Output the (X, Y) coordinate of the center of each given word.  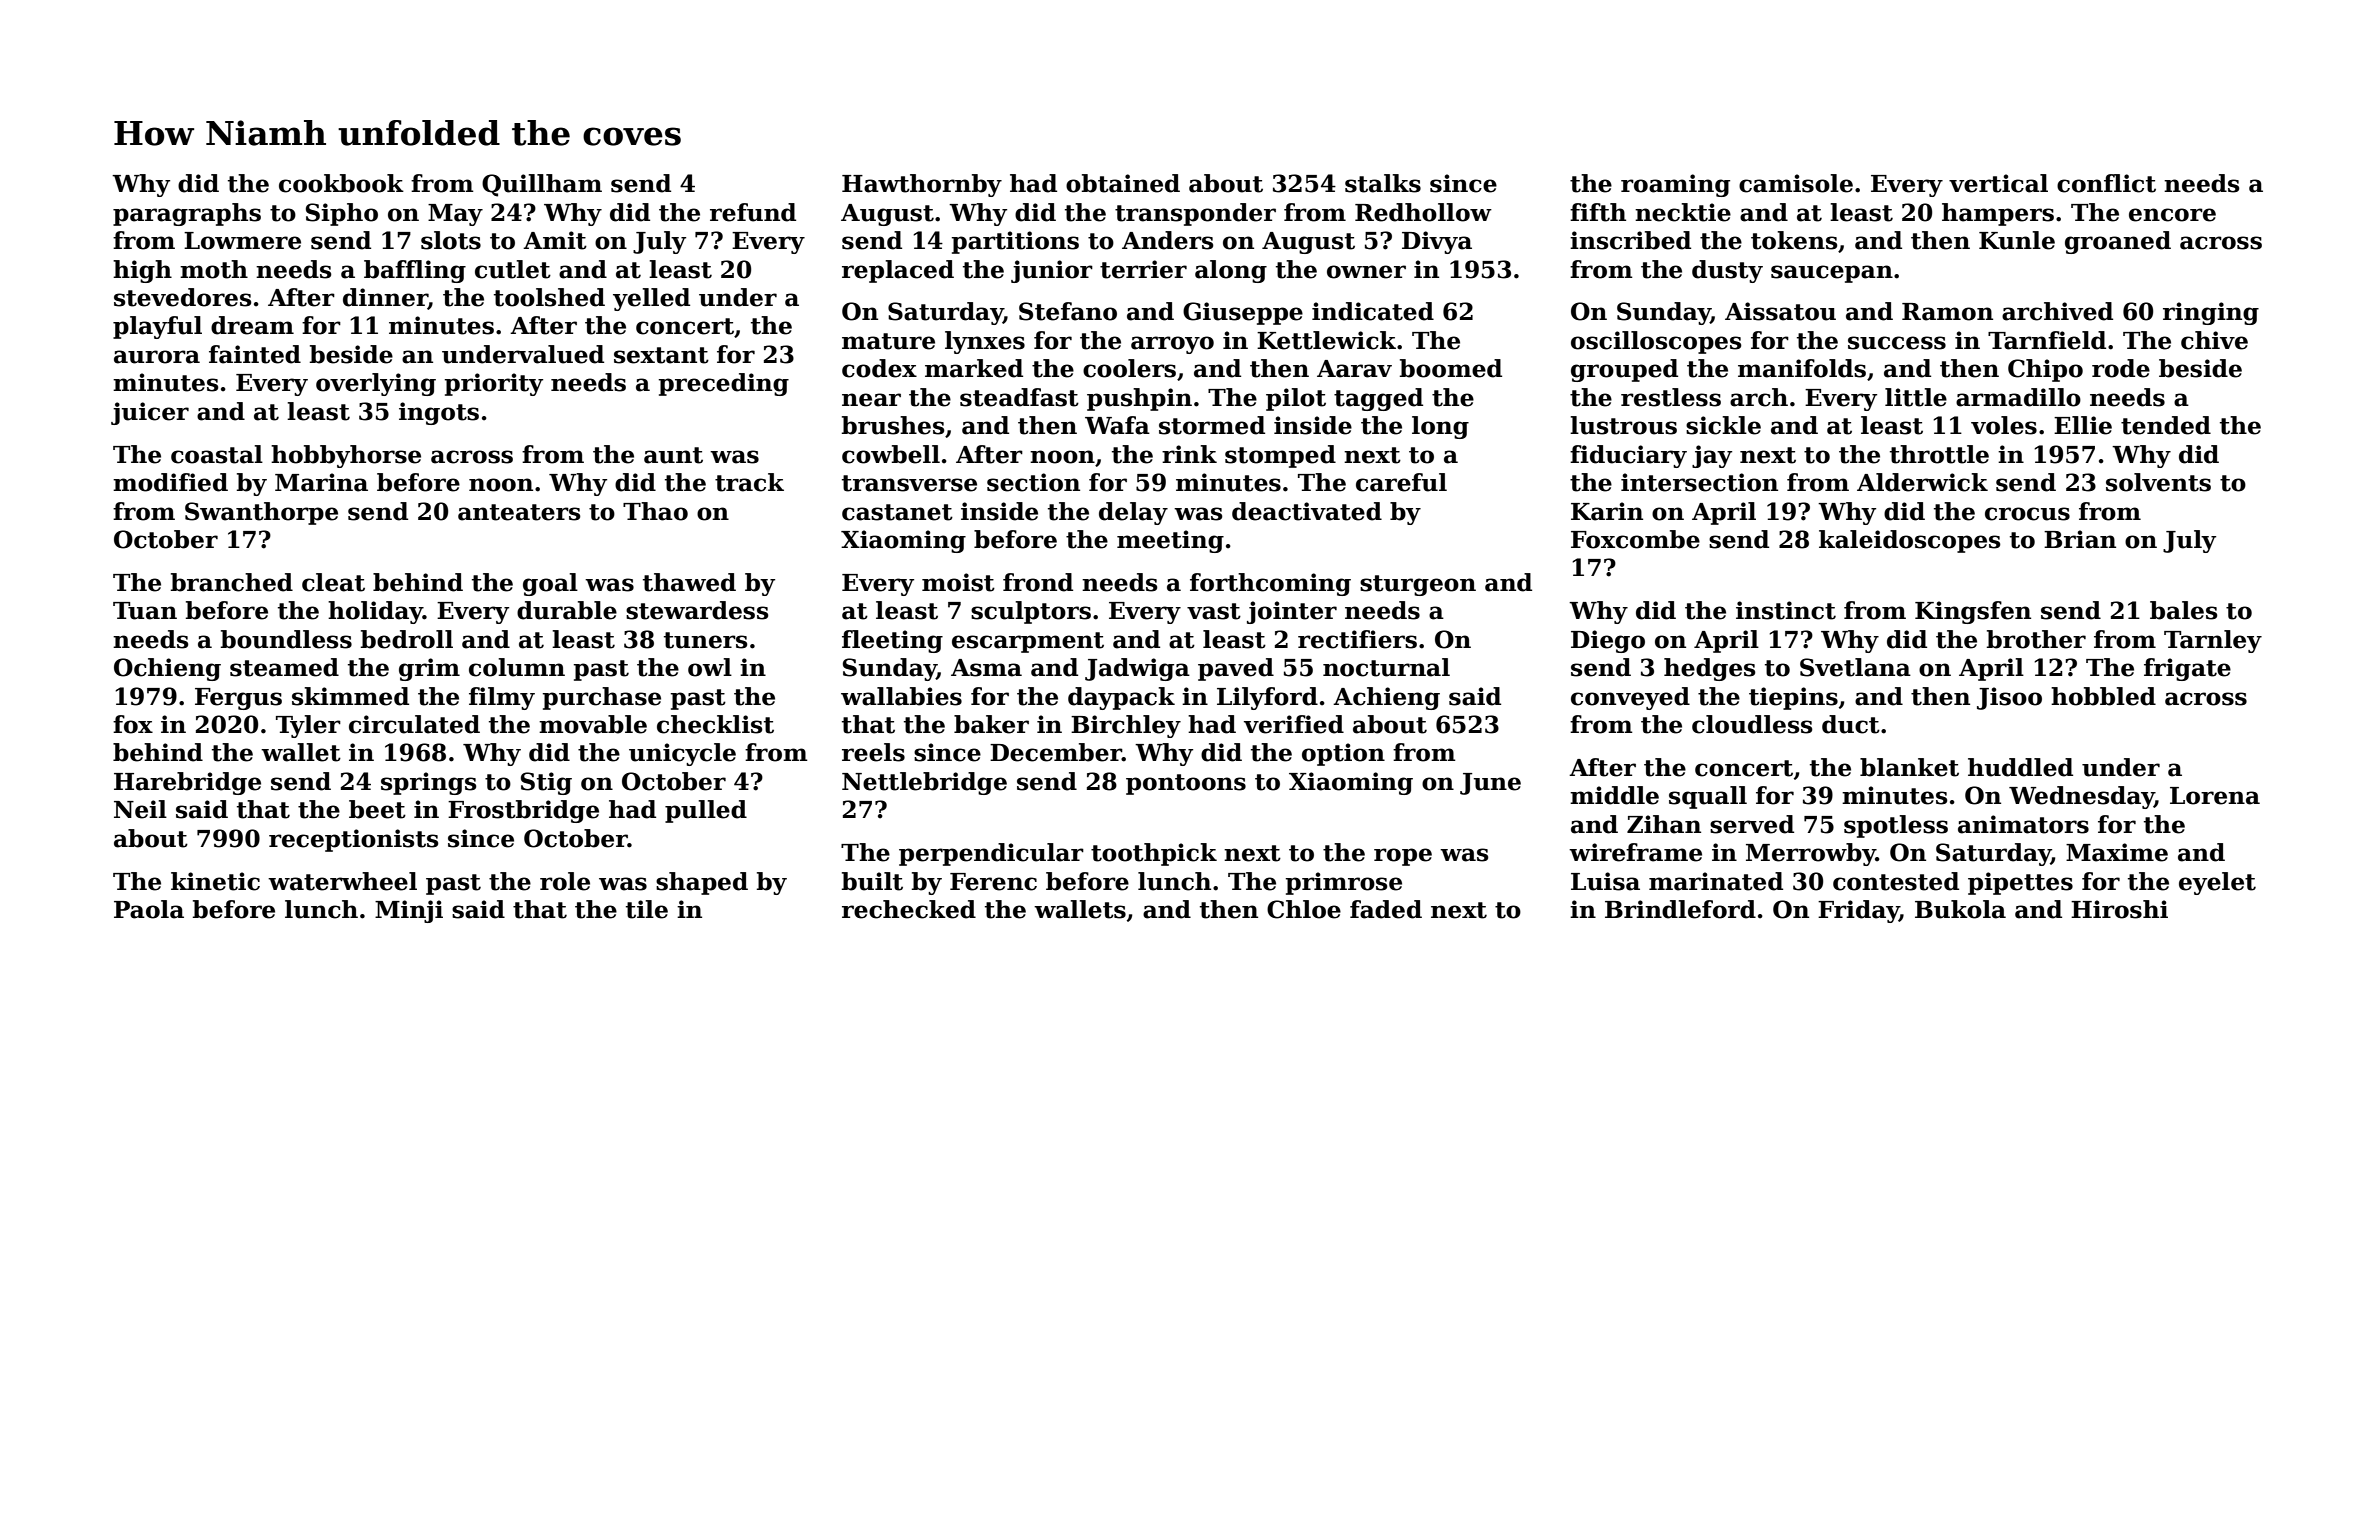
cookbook (341, 183)
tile (647, 909)
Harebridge (187, 783)
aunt (673, 455)
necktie (1683, 212)
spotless (1896, 826)
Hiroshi (2119, 909)
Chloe (1304, 909)
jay (1712, 456)
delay (1133, 513)
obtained (1123, 183)
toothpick (1154, 854)
